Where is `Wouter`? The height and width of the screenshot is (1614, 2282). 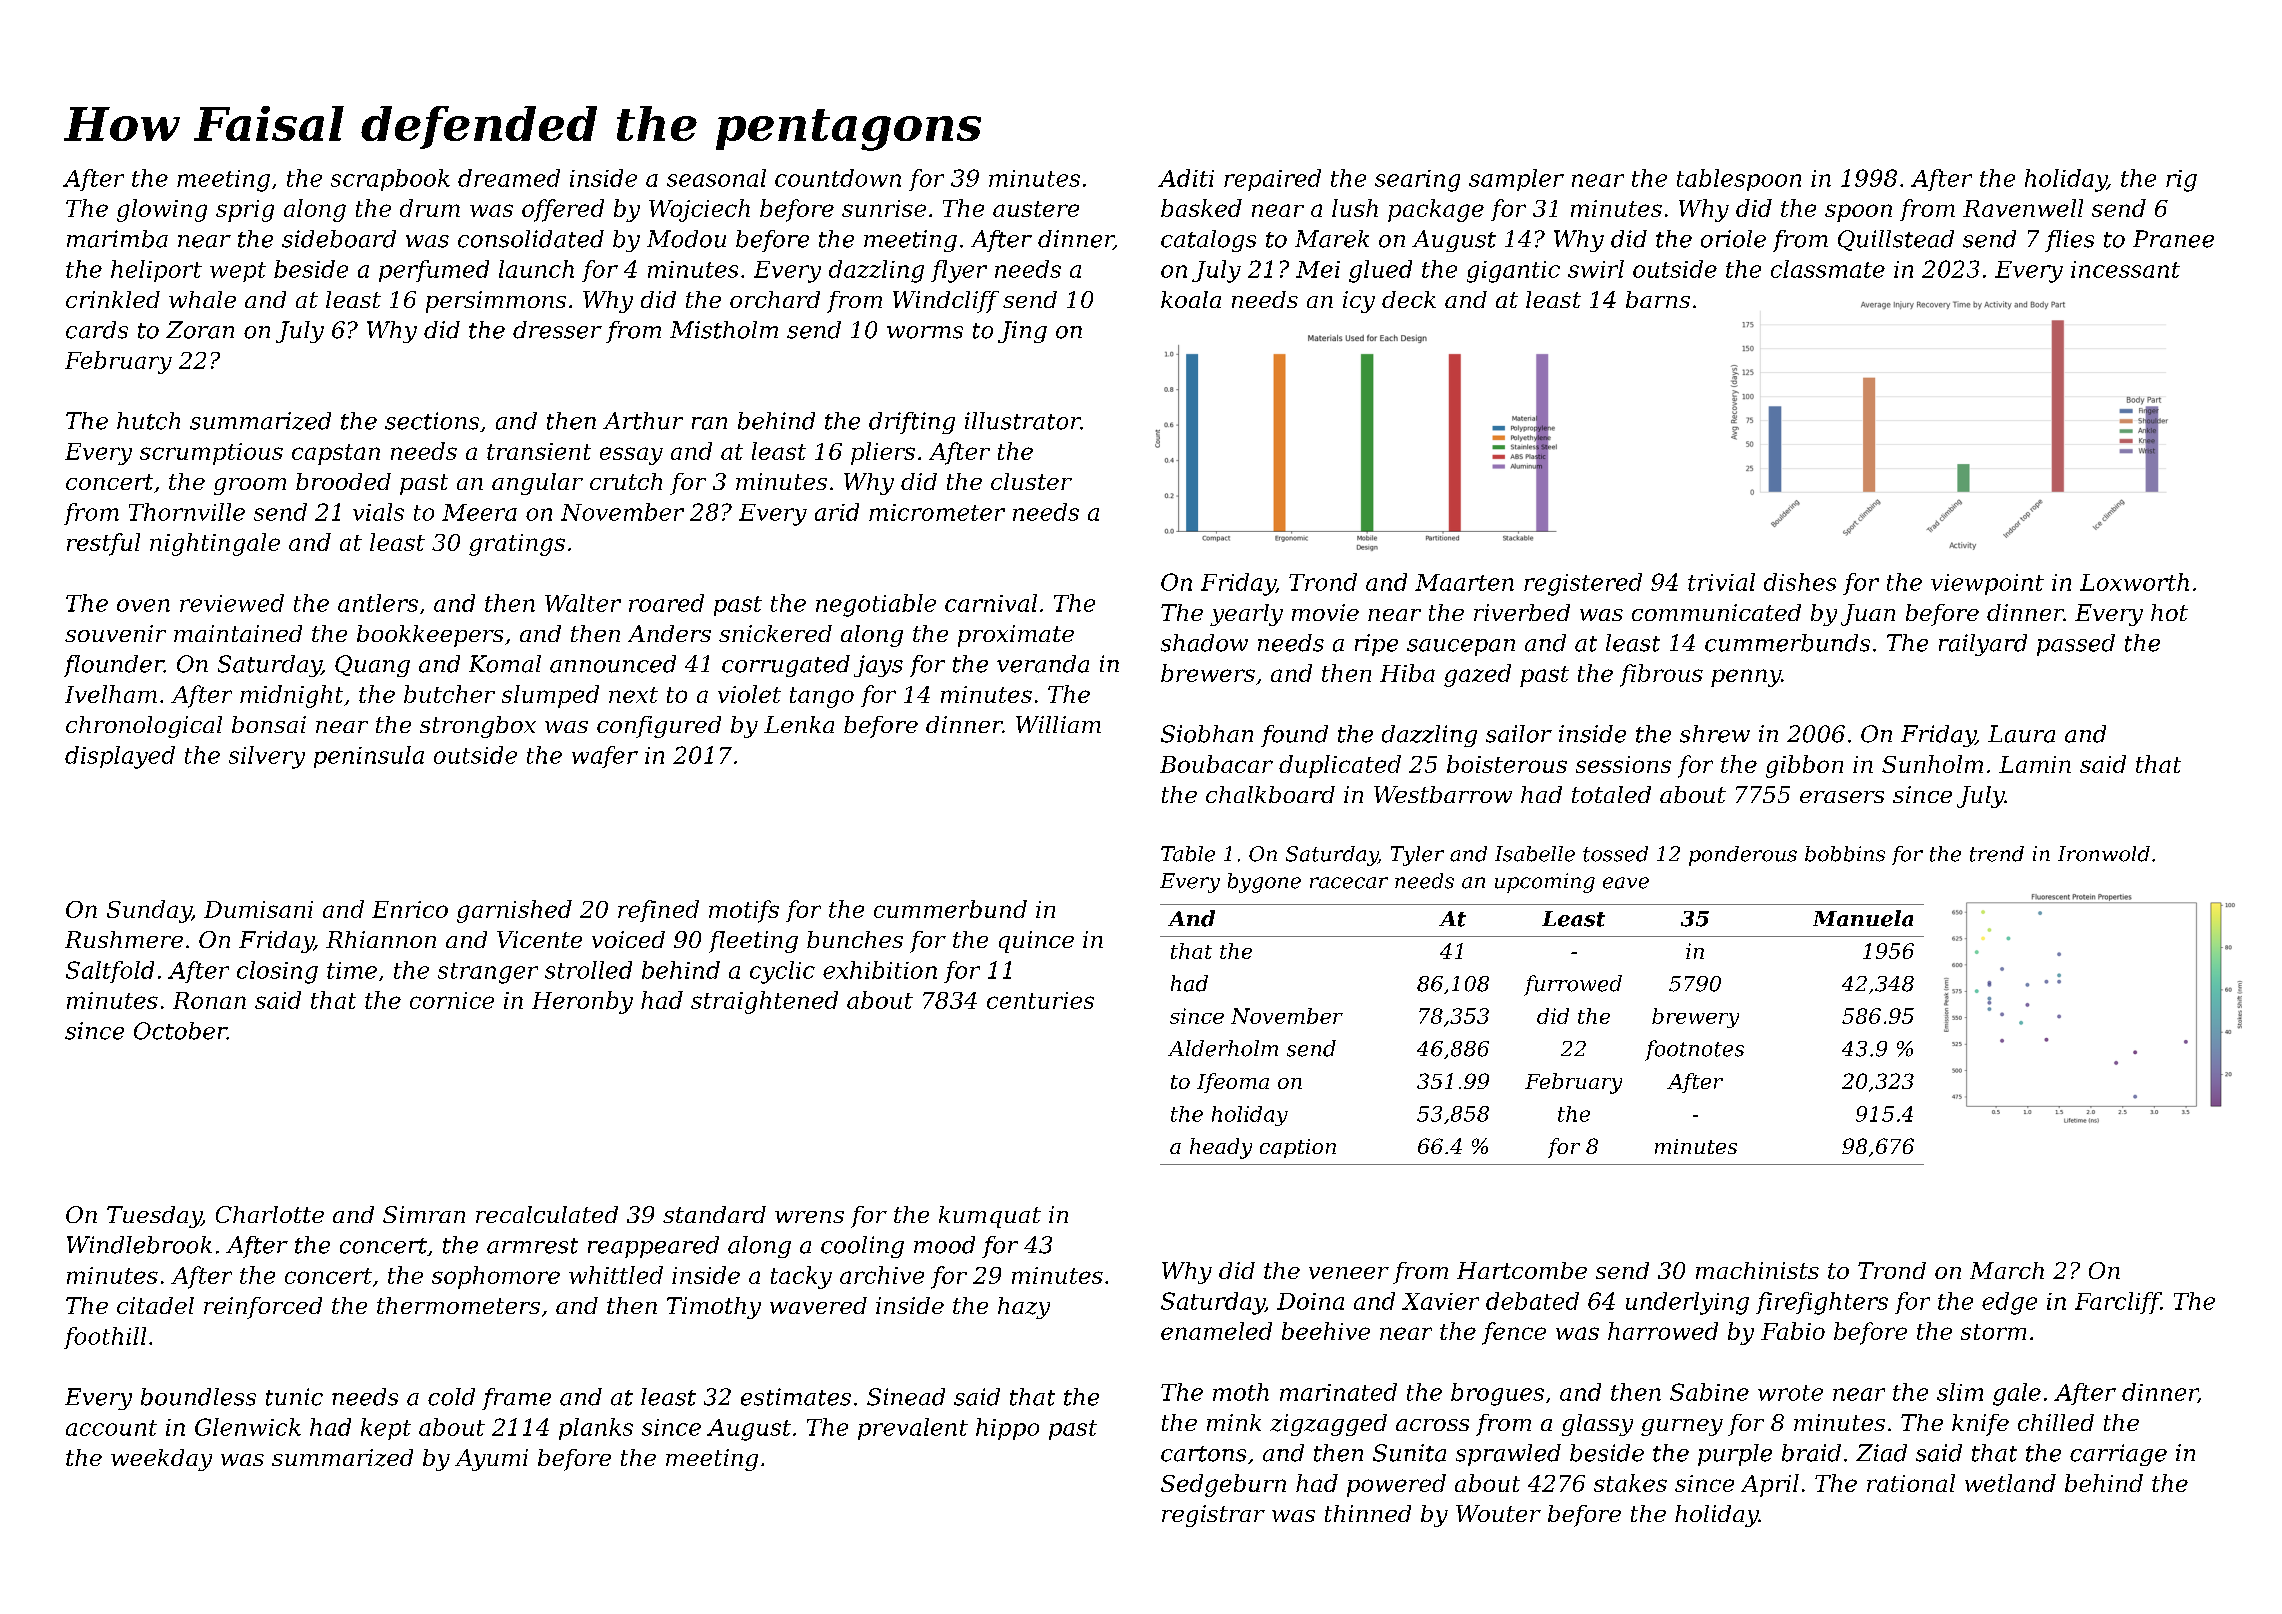
Wouter is located at coordinates (1498, 1513).
